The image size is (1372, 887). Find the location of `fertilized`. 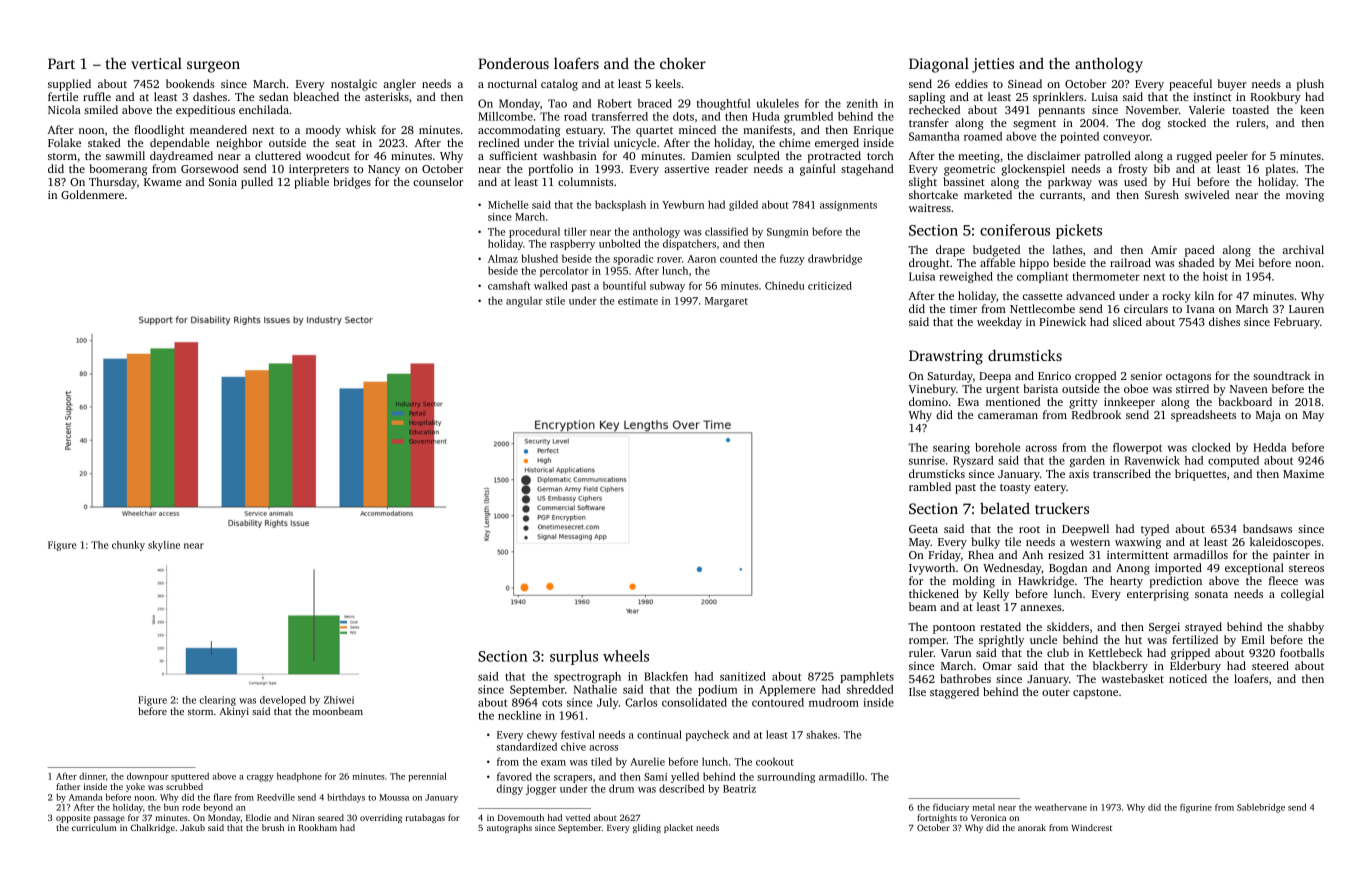

fertilized is located at coordinates (1195, 639).
